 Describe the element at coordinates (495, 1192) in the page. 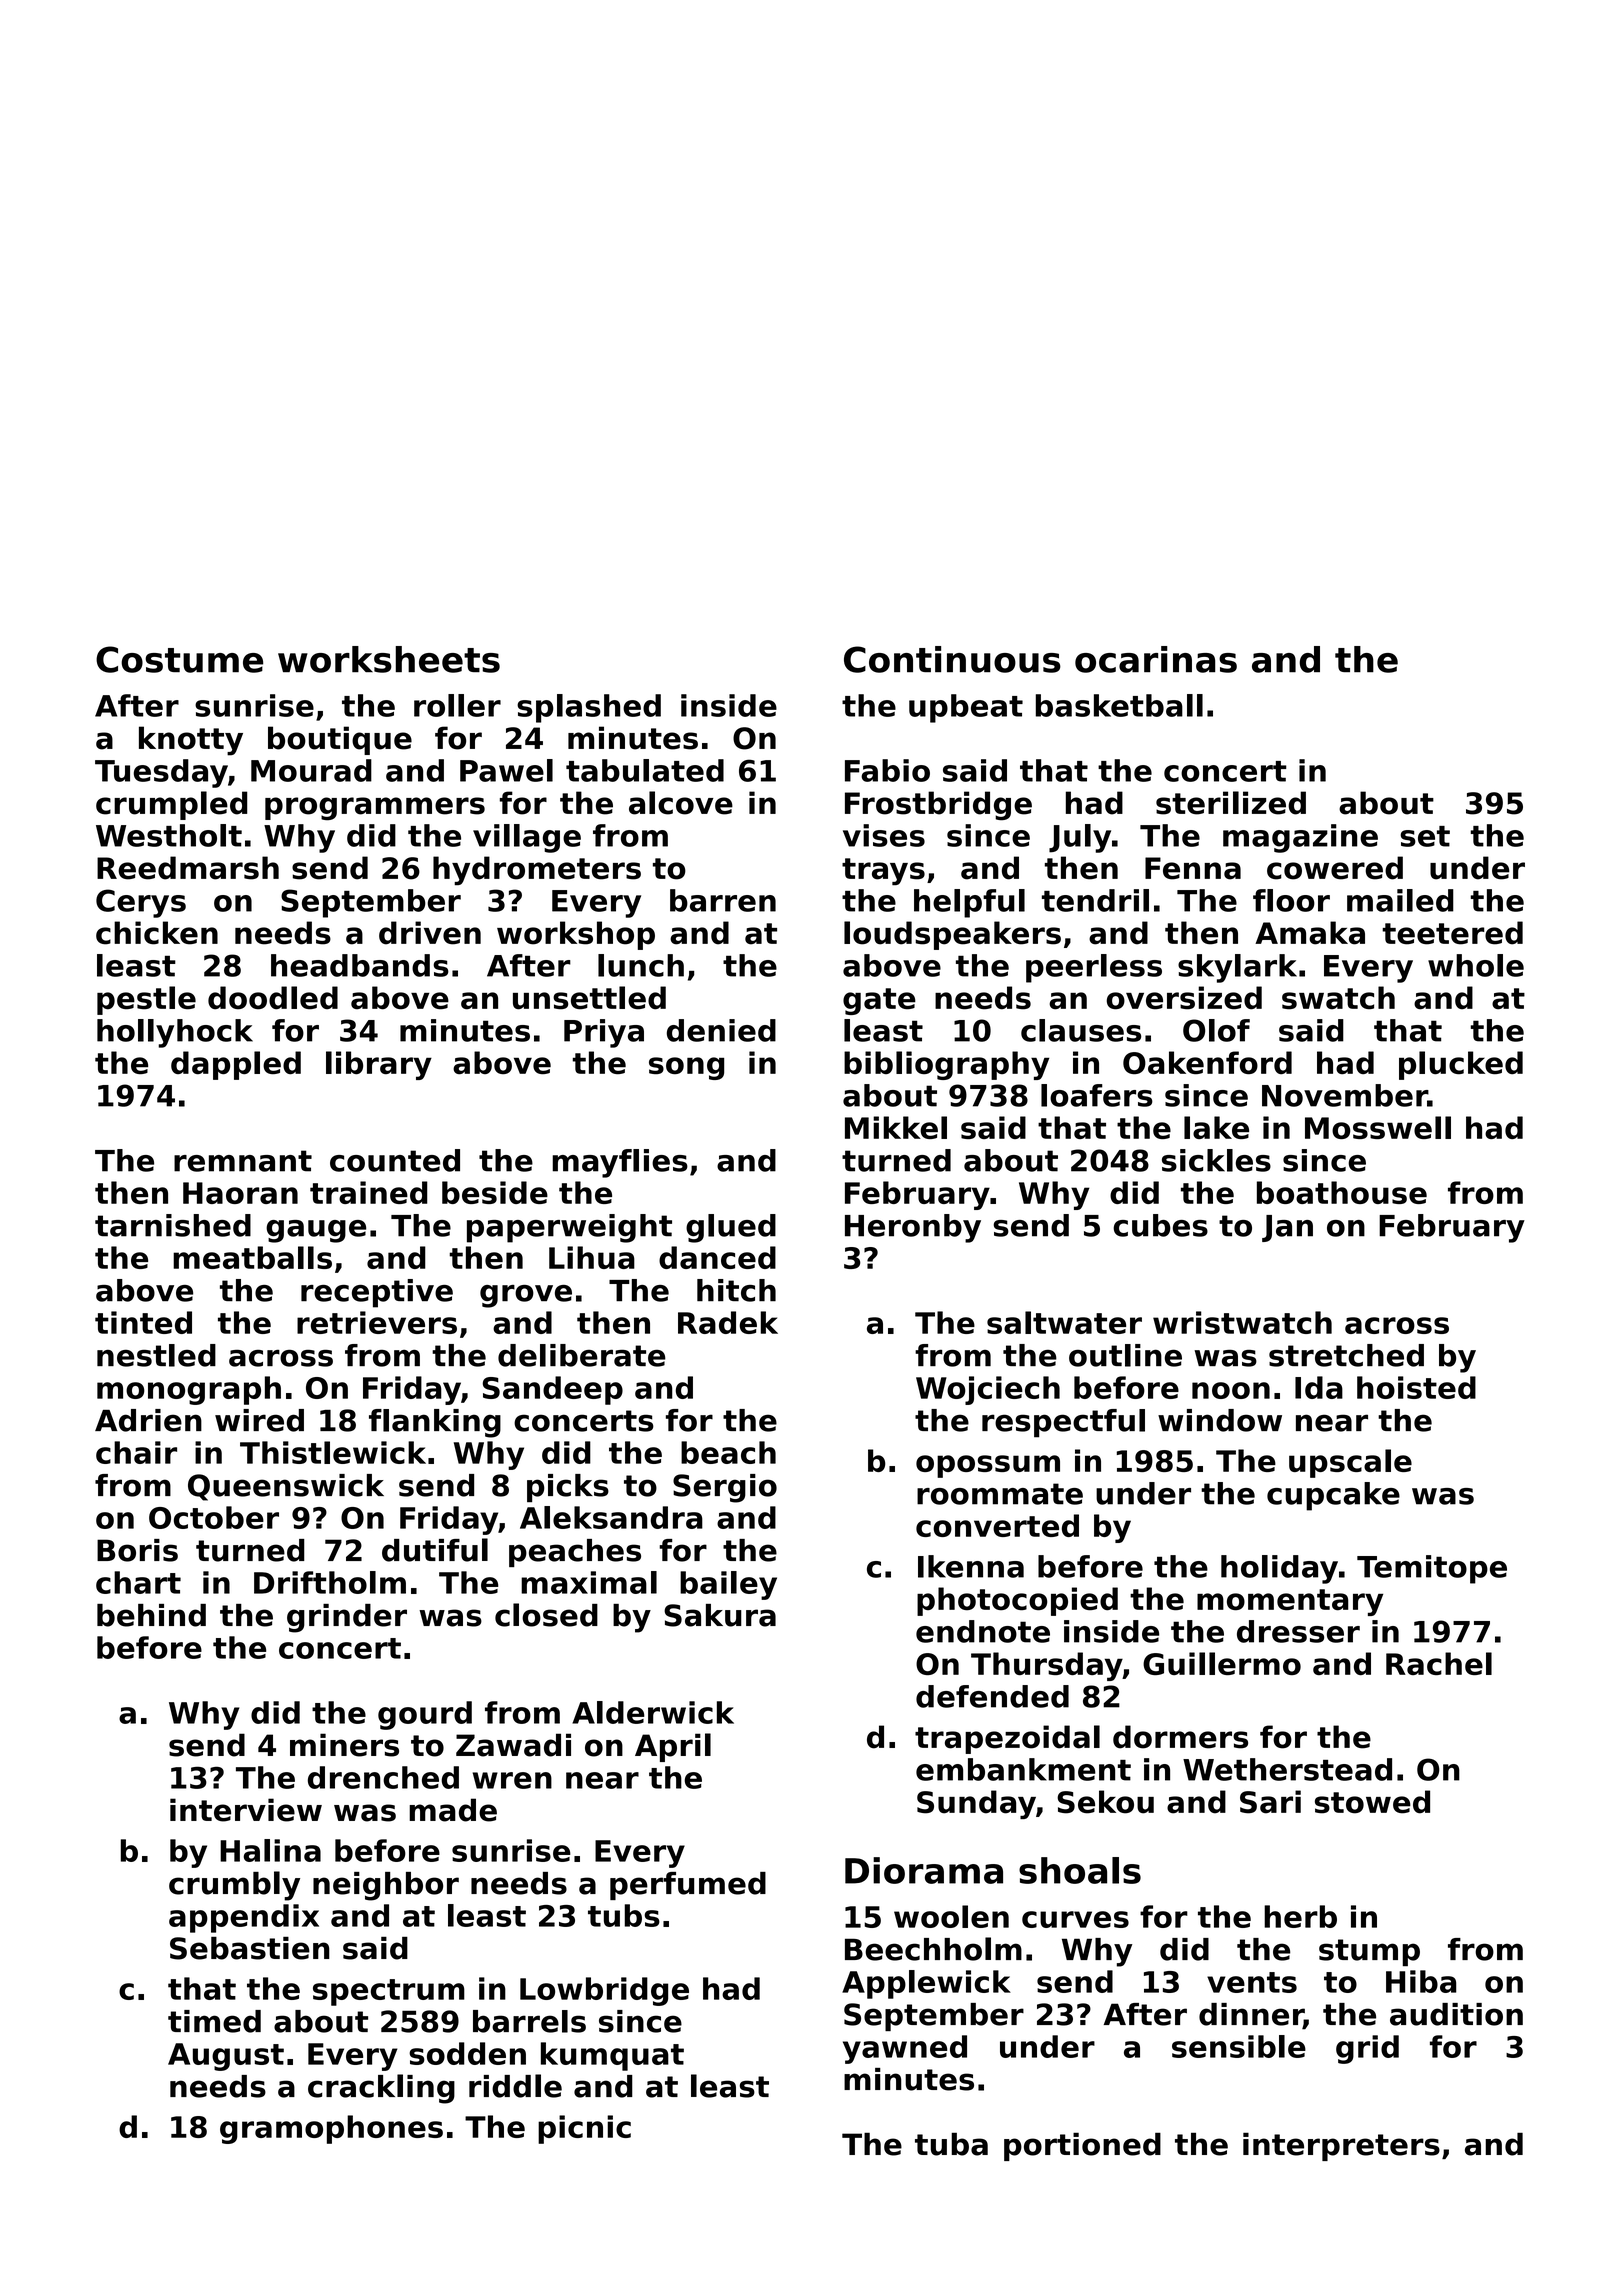

I see `beside` at that location.
